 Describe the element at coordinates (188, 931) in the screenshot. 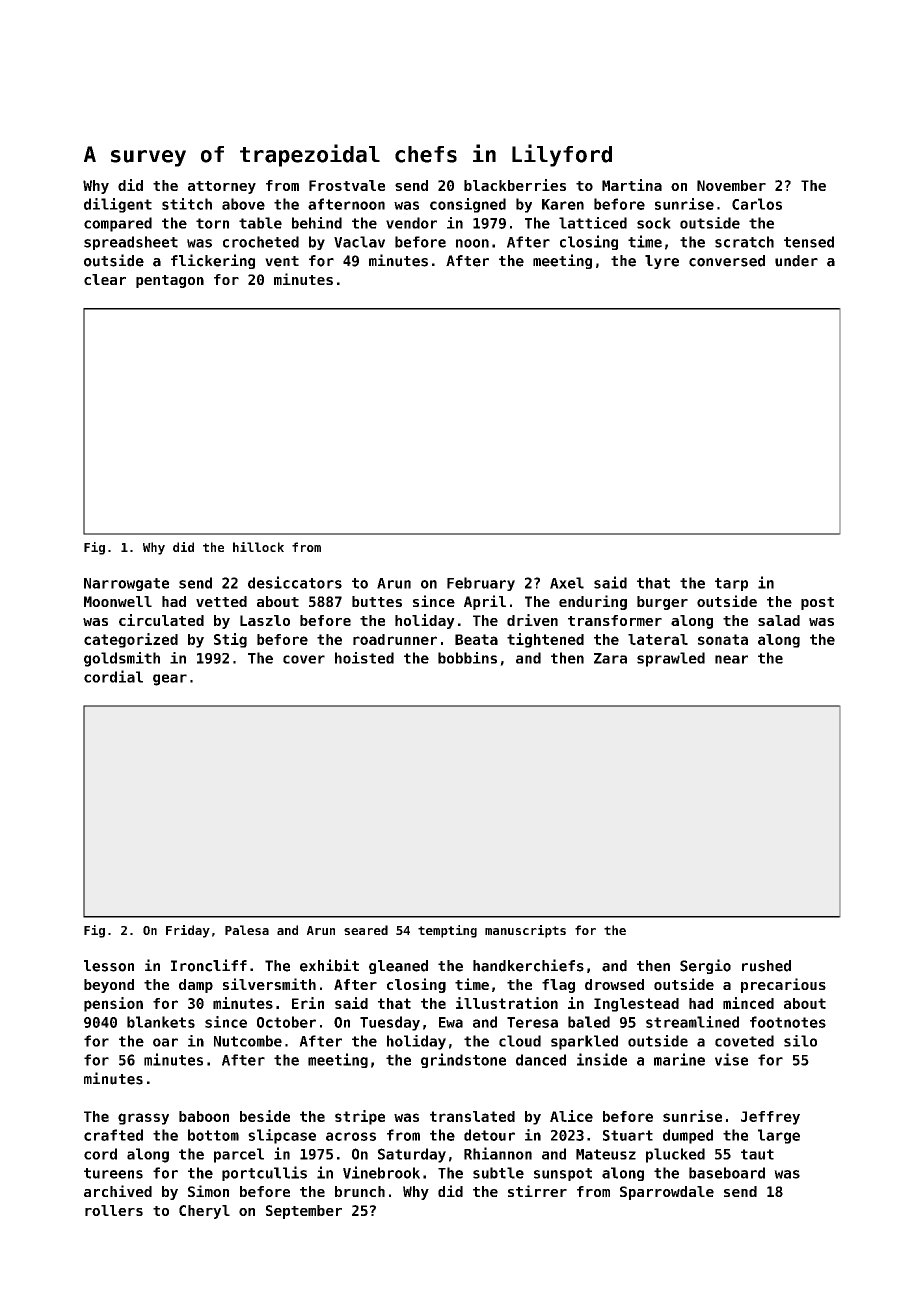

I see `Friday` at that location.
